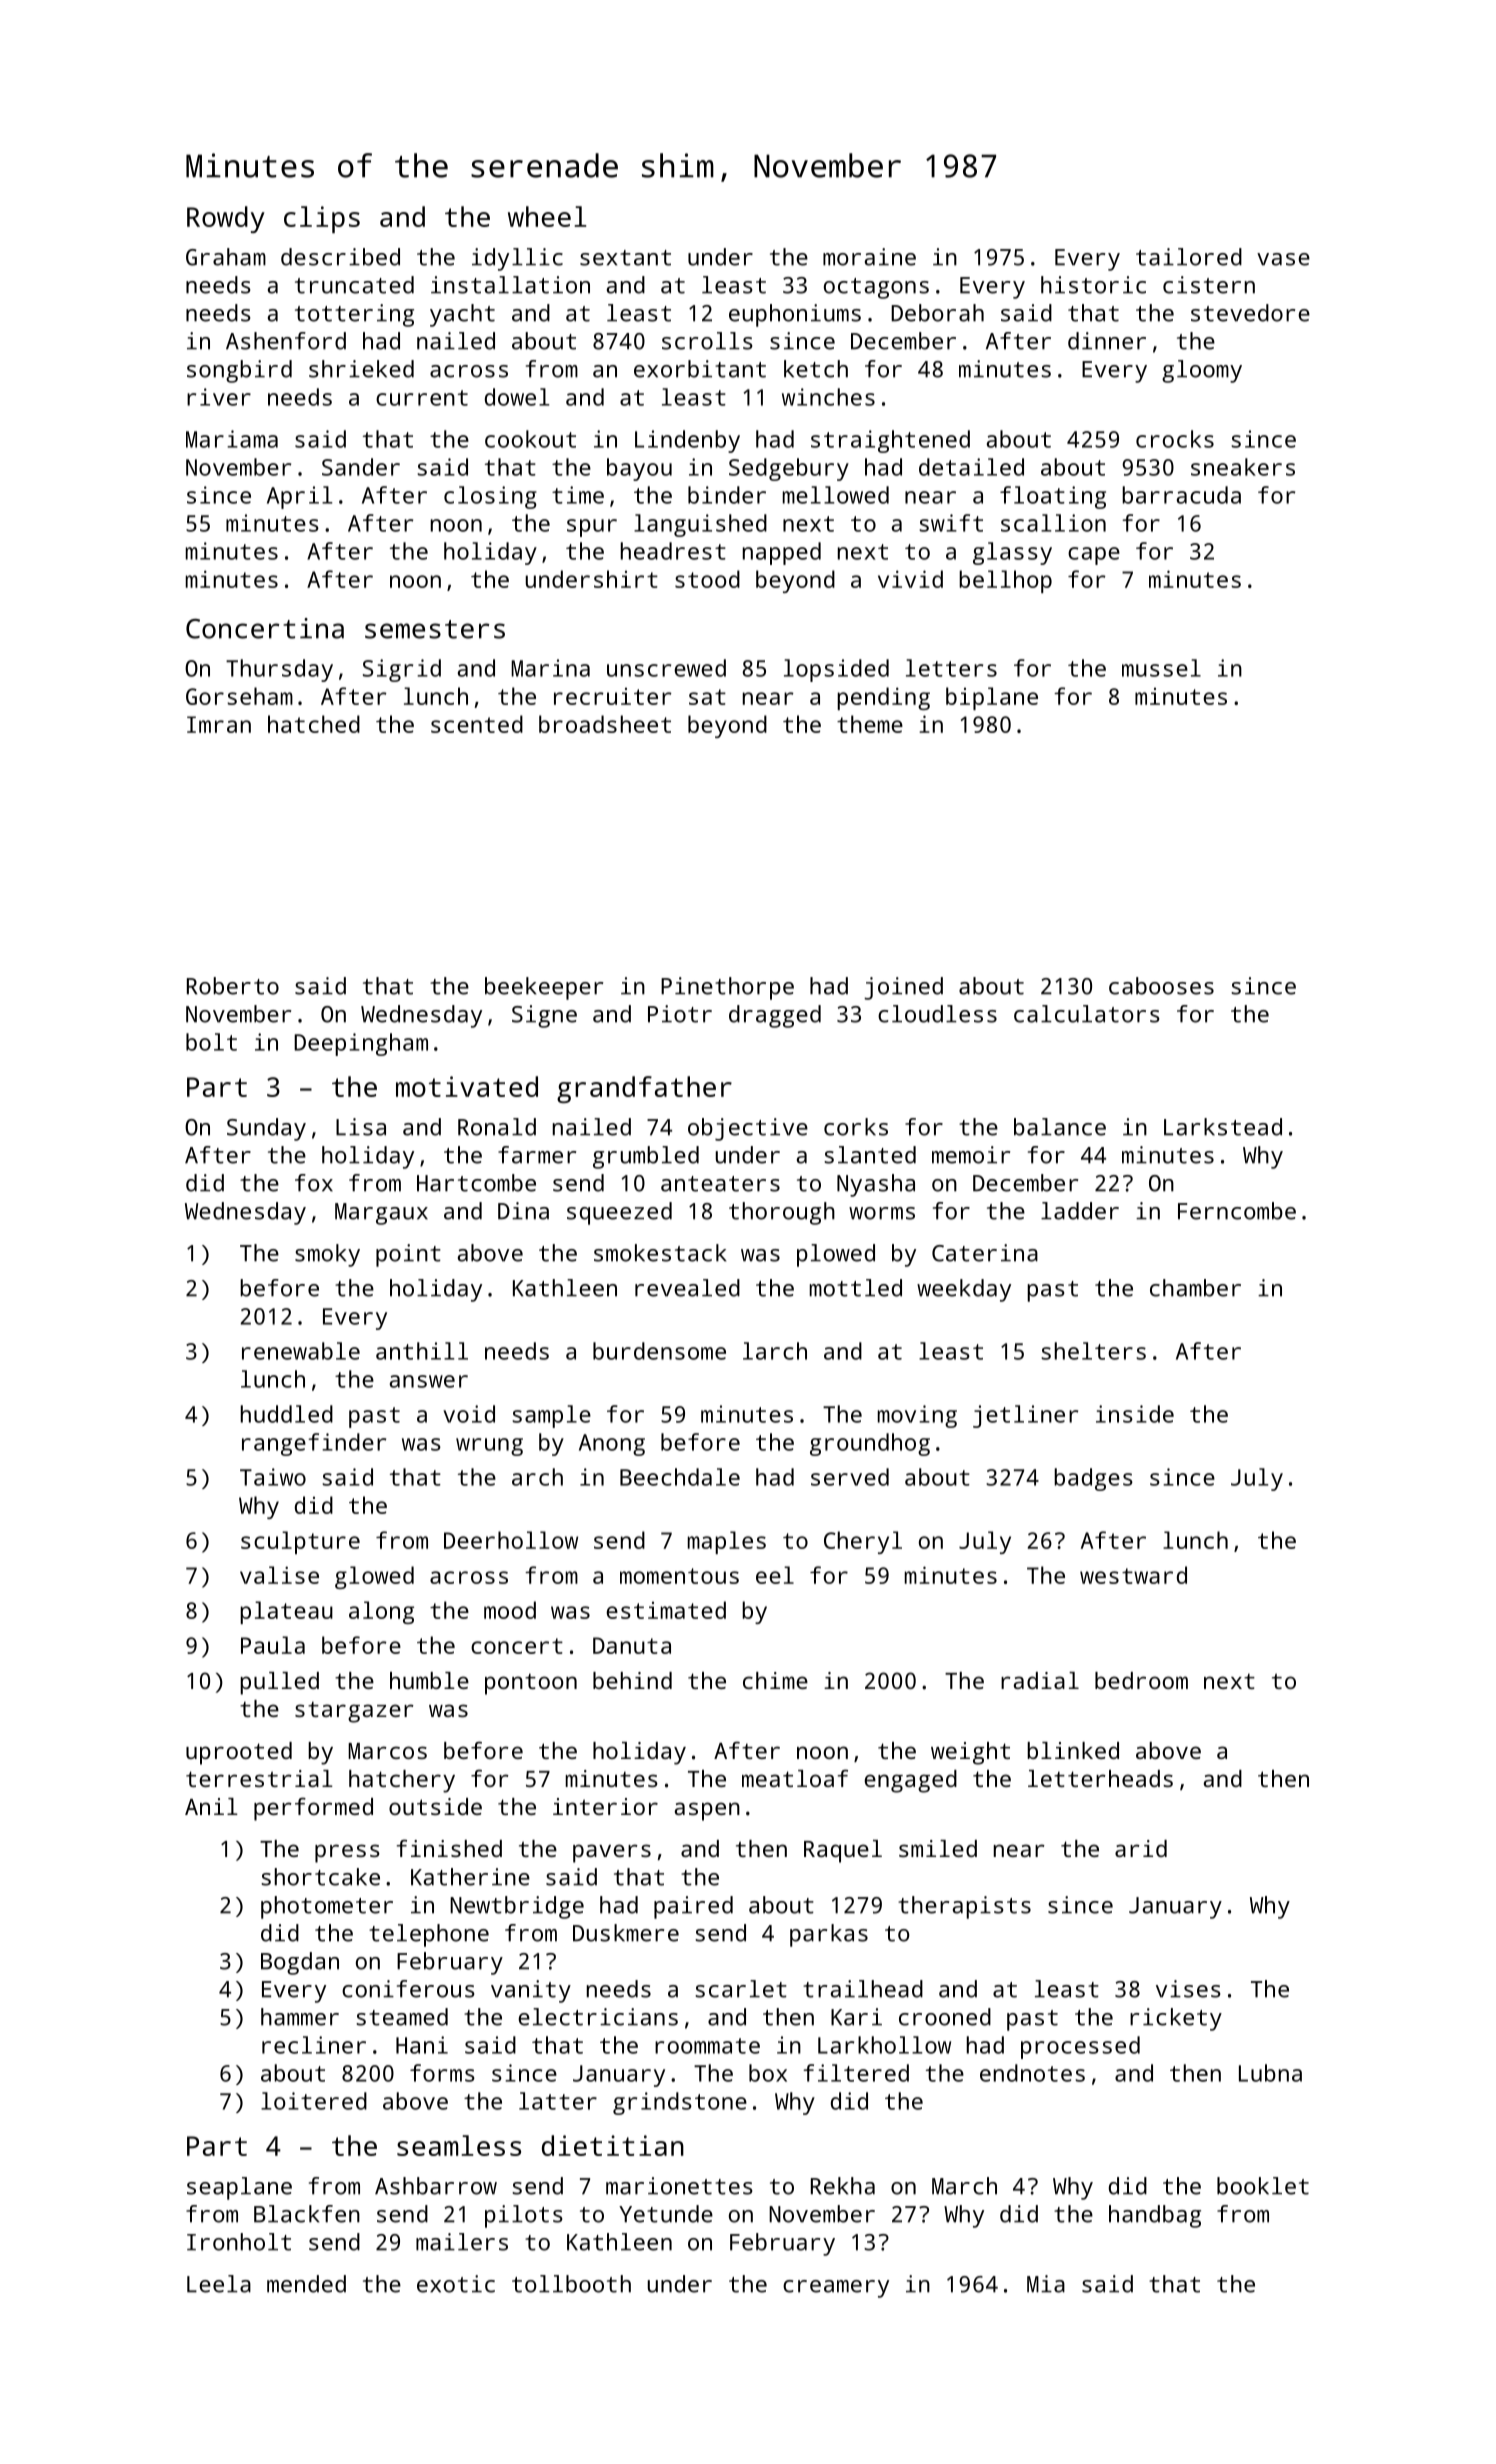 Image resolution: width=1496 pixels, height=2464 pixels. Describe the element at coordinates (1107, 341) in the screenshot. I see `dinner` at that location.
